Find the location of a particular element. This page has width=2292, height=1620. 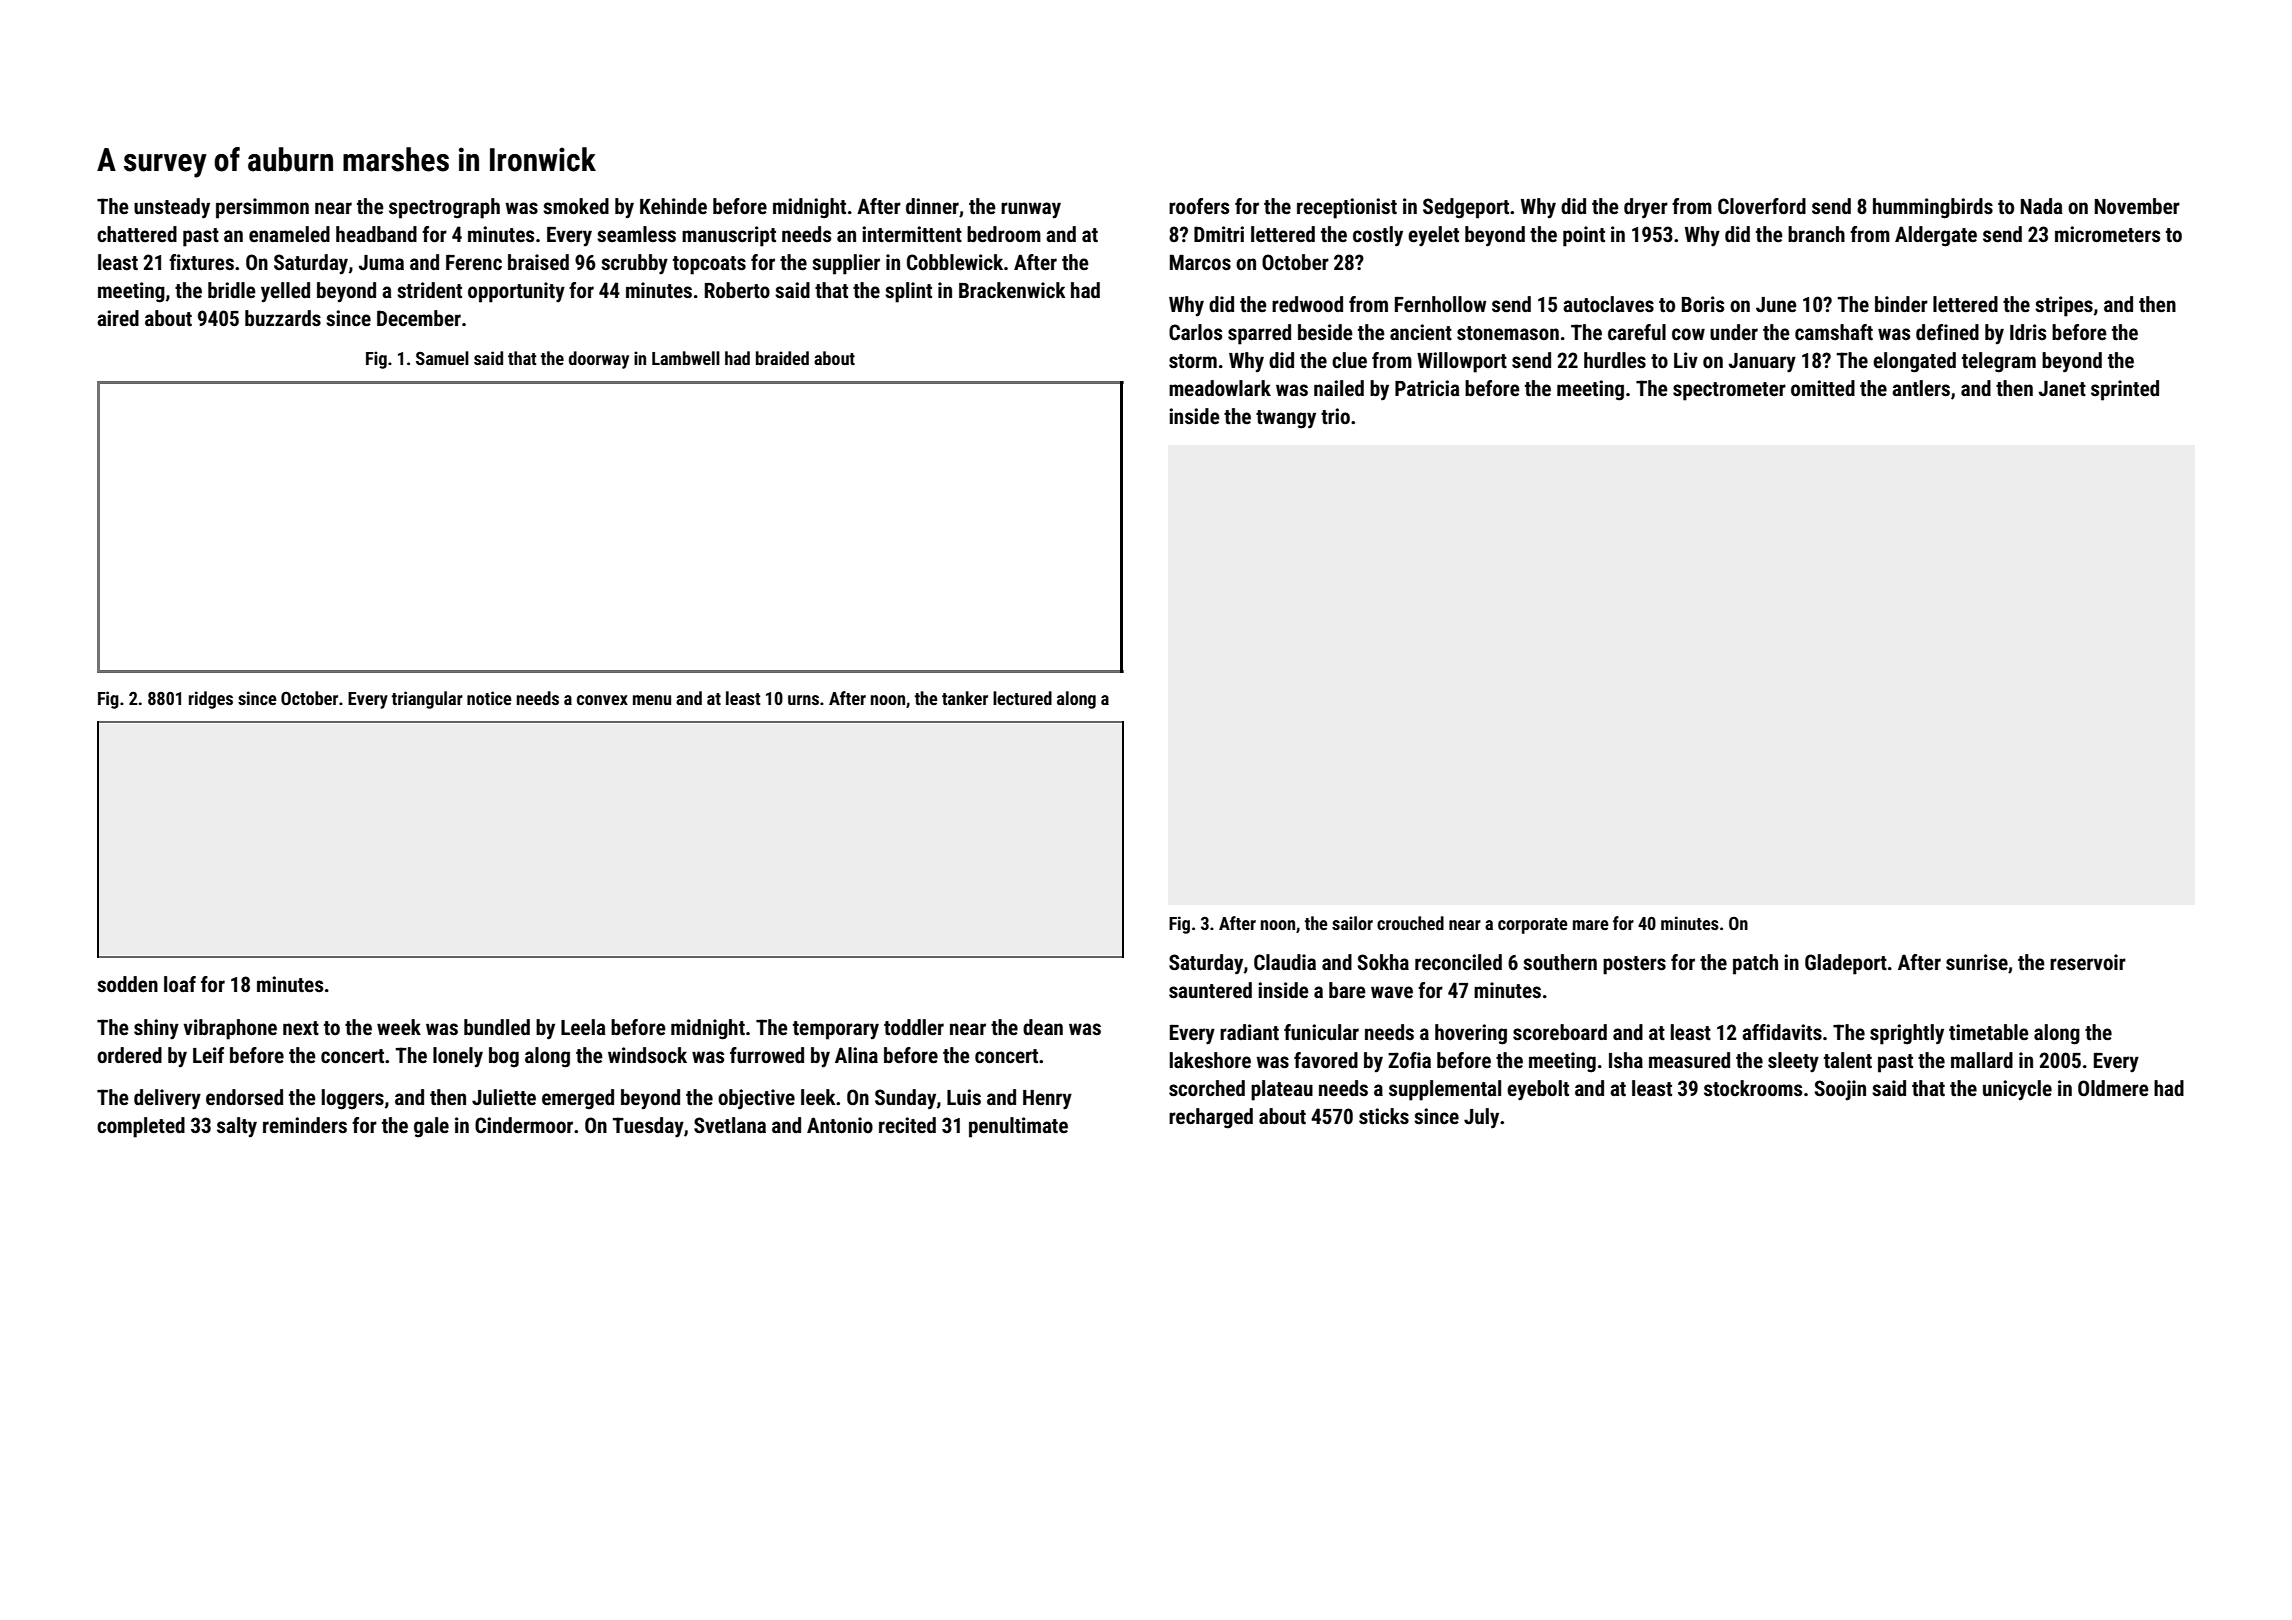

Roberto is located at coordinates (737, 290).
